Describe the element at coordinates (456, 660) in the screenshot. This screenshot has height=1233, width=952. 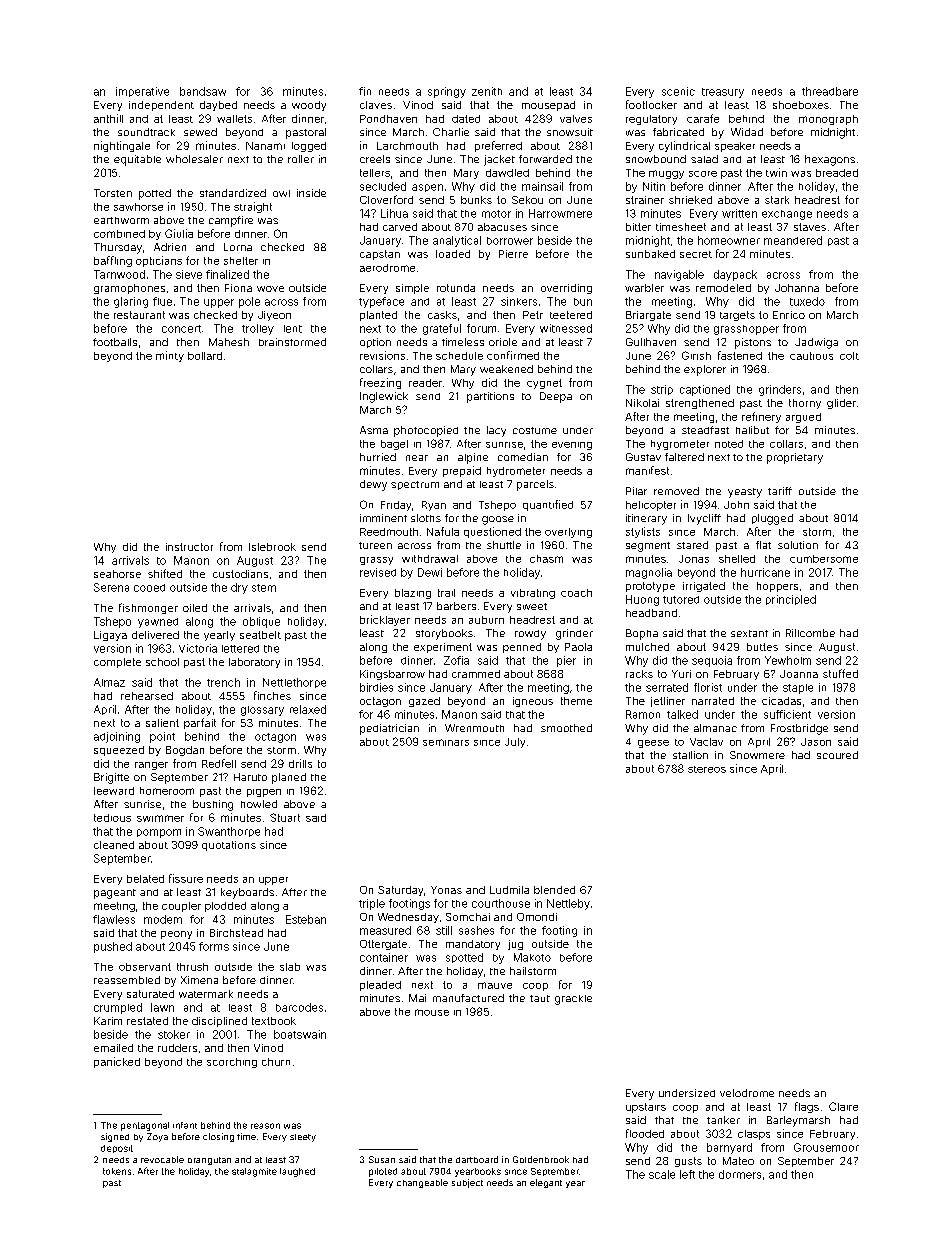
I see `Zofia` at that location.
